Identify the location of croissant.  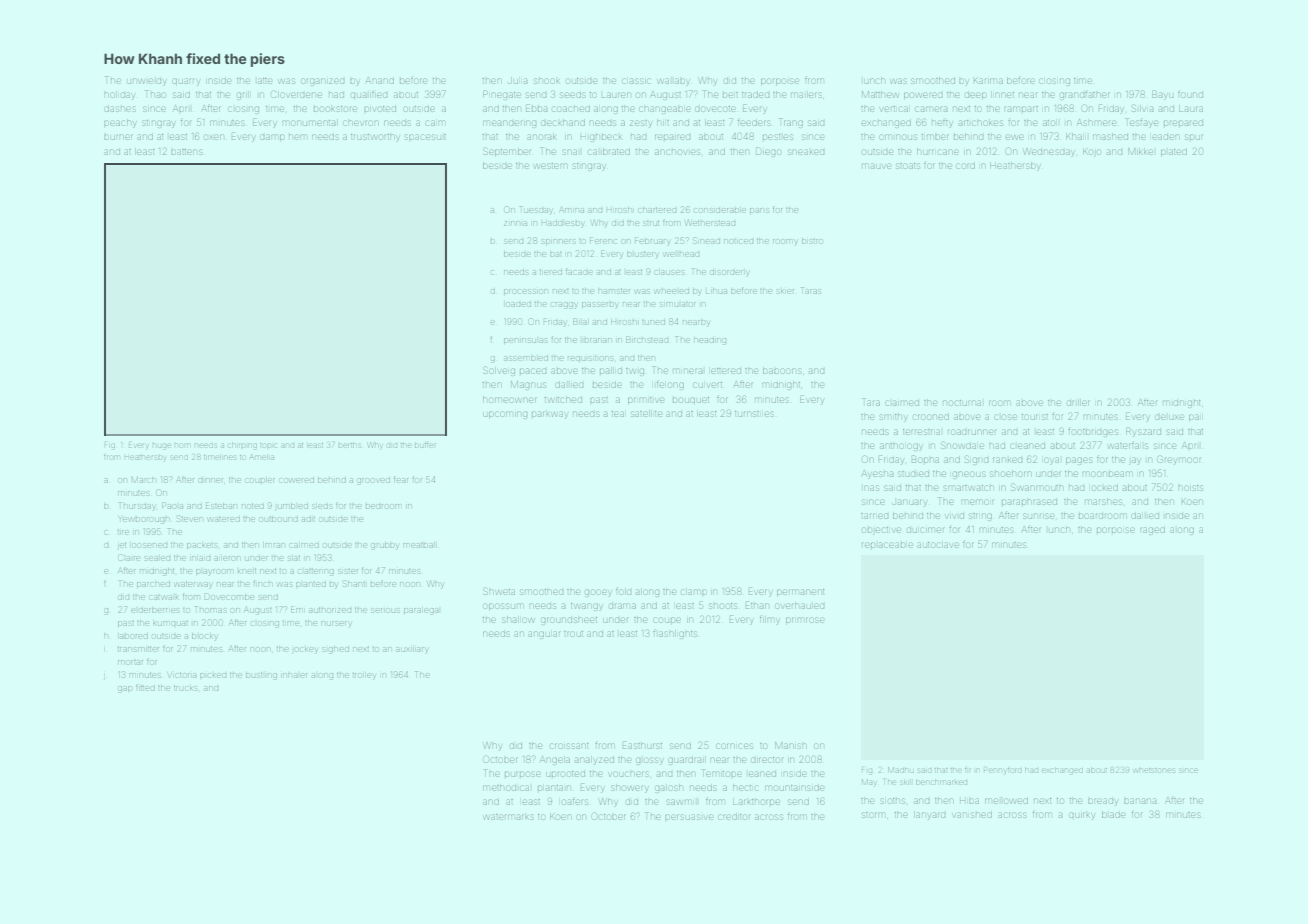
(569, 746).
